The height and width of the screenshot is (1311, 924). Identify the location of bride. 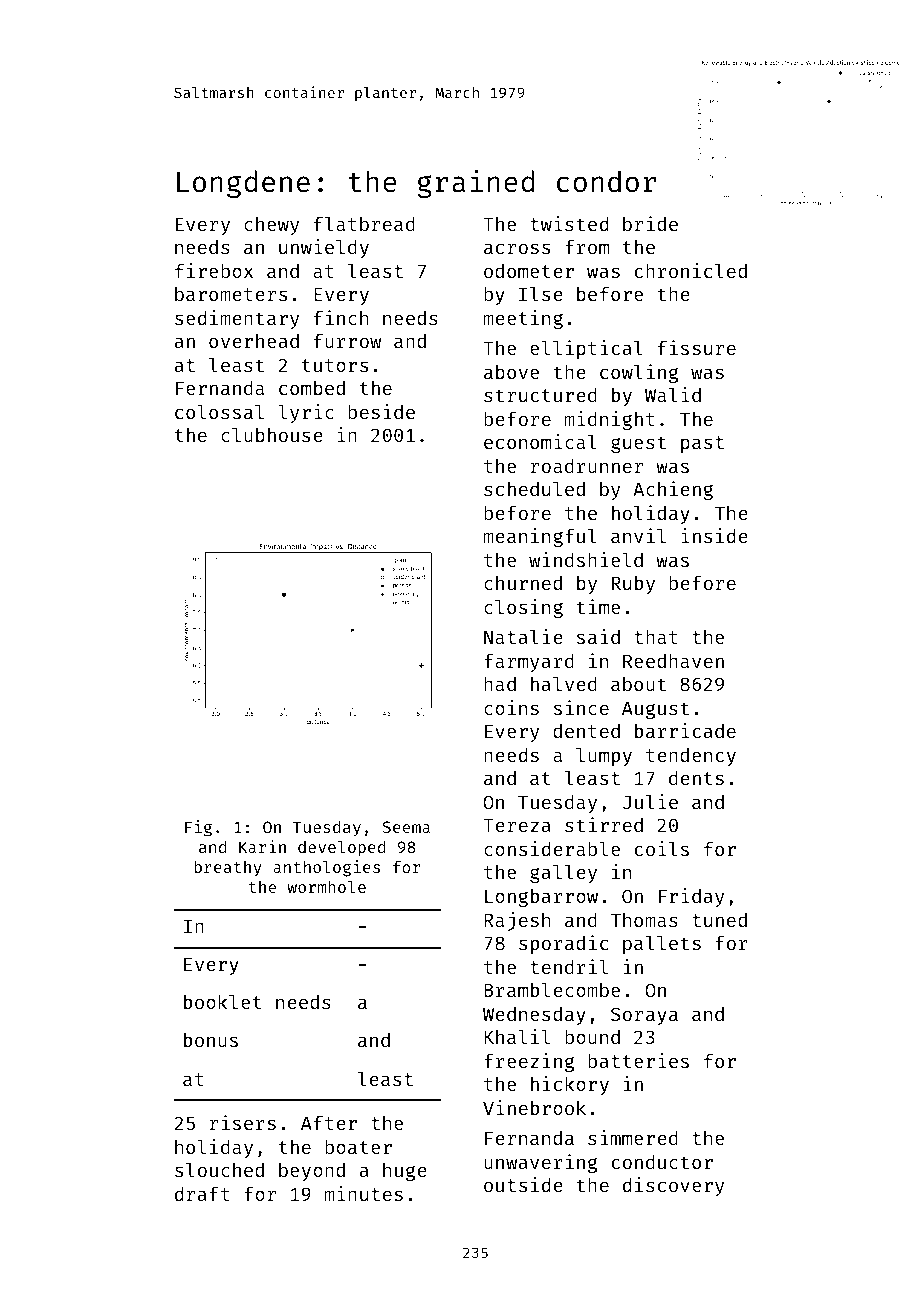
(650, 223).
